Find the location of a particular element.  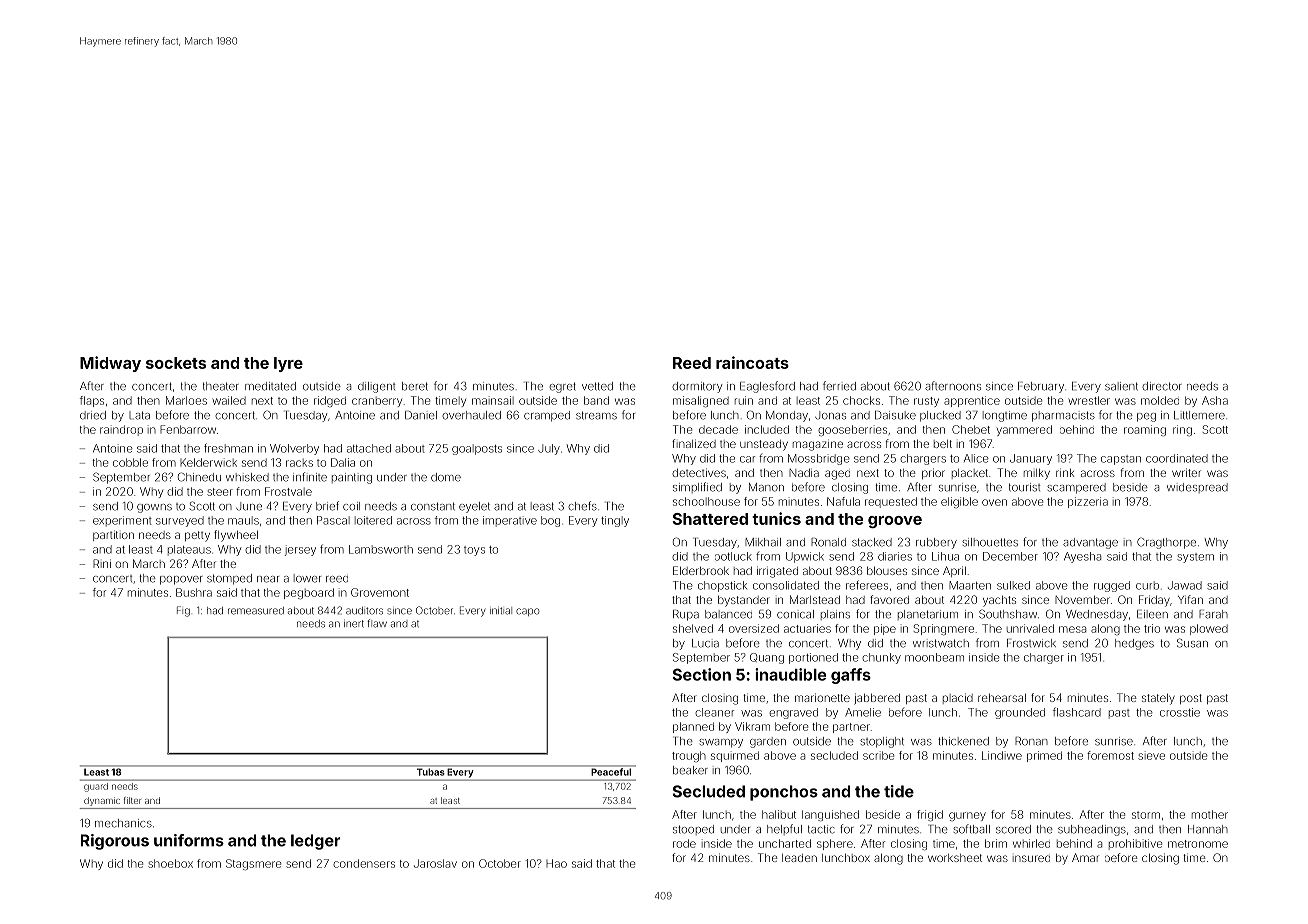

Shattered is located at coordinates (710, 519).
